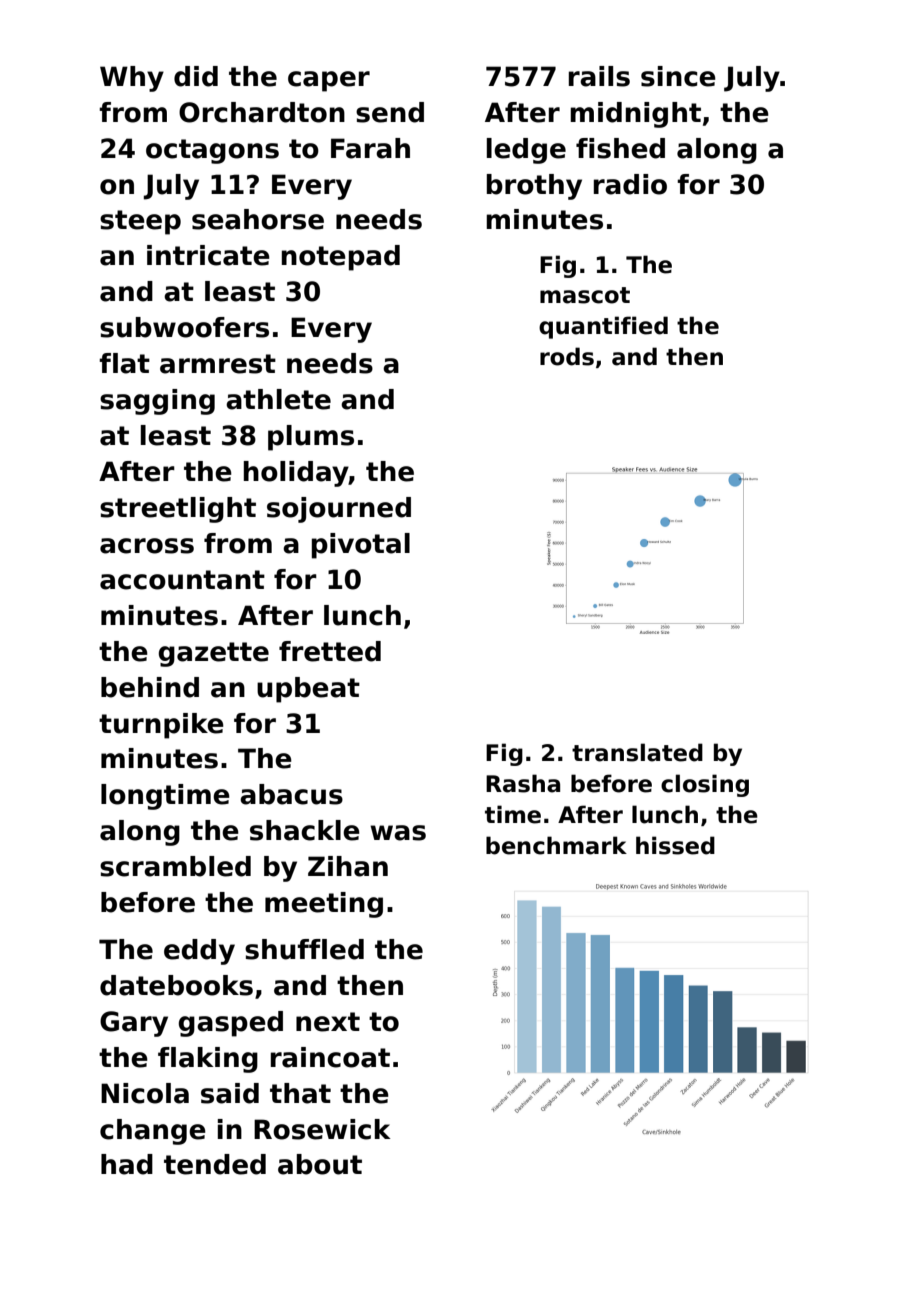 This screenshot has height=1301, width=917. I want to click on caper, so click(329, 81).
